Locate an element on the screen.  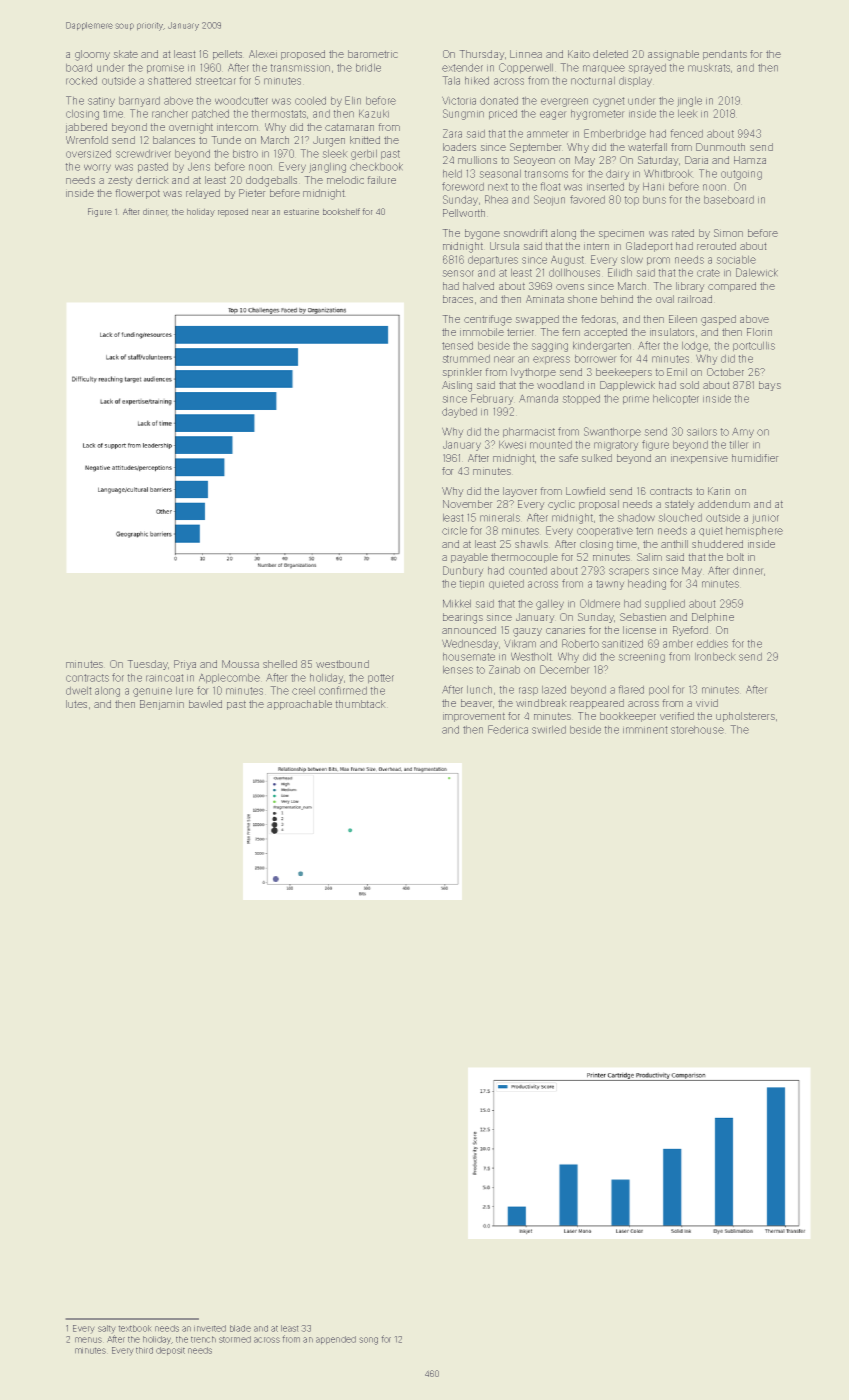
Benjamin is located at coordinates (162, 705).
